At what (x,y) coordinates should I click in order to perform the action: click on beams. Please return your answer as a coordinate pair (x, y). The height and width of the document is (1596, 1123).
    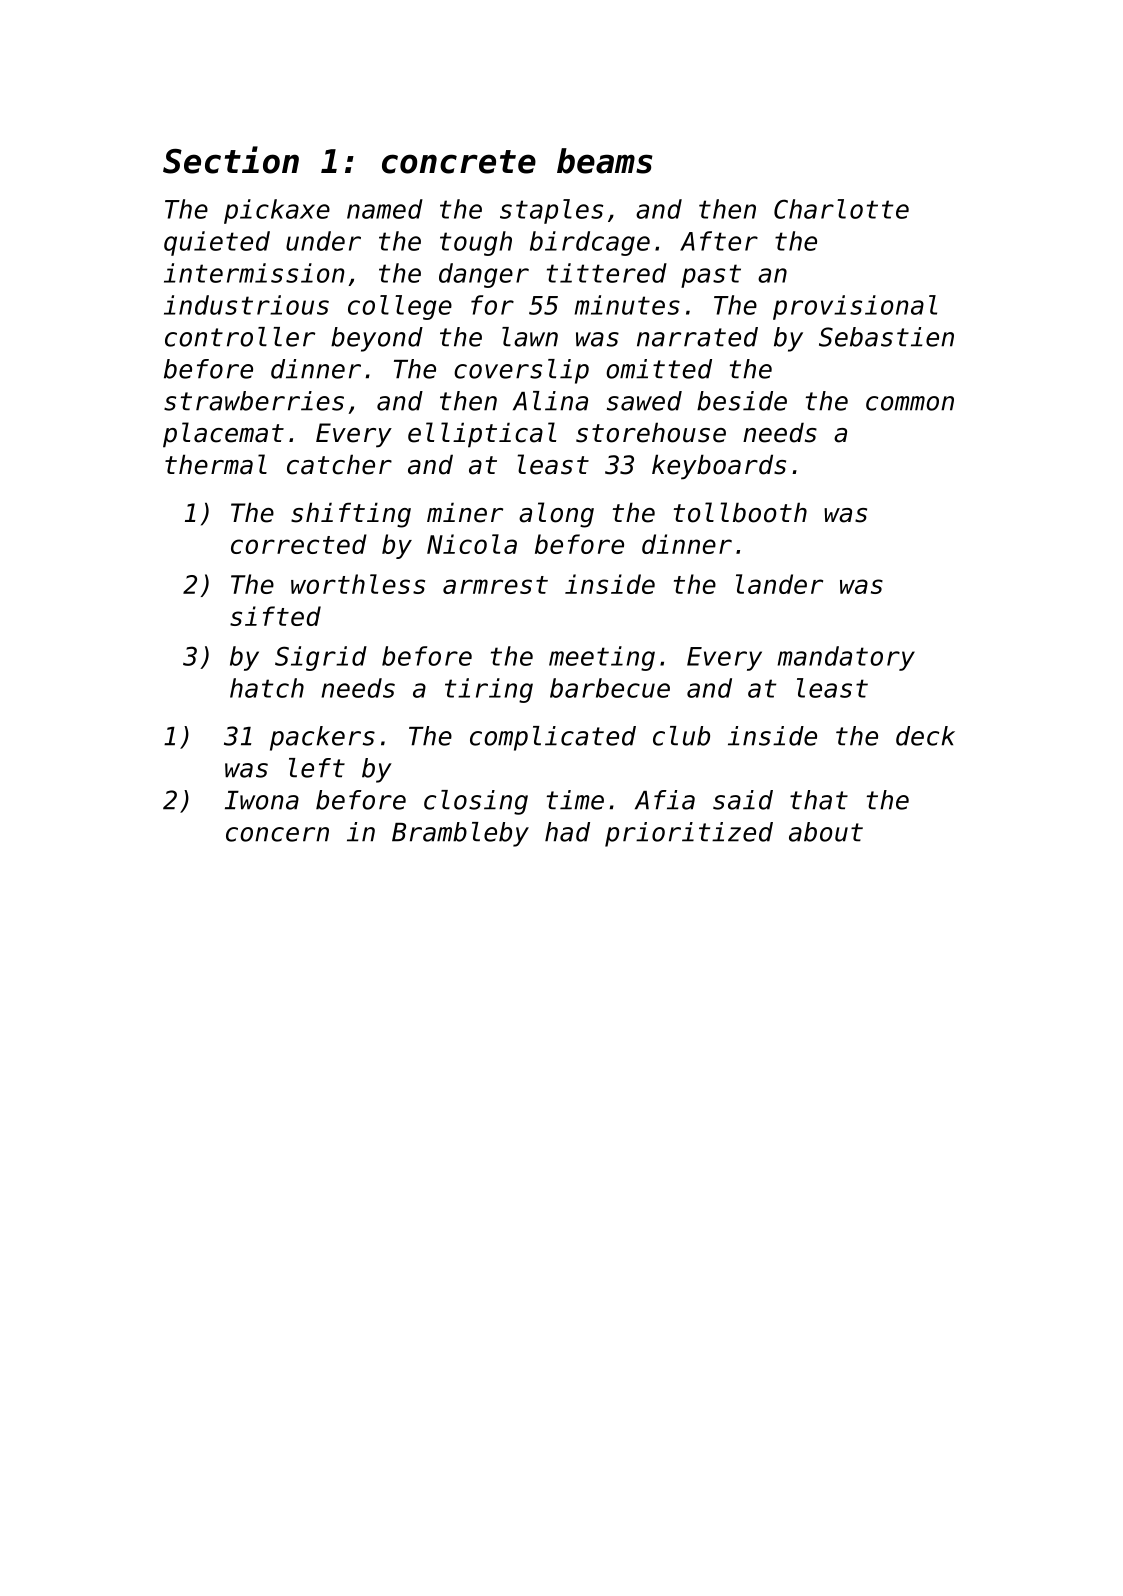
    Looking at the image, I should click on (605, 161).
